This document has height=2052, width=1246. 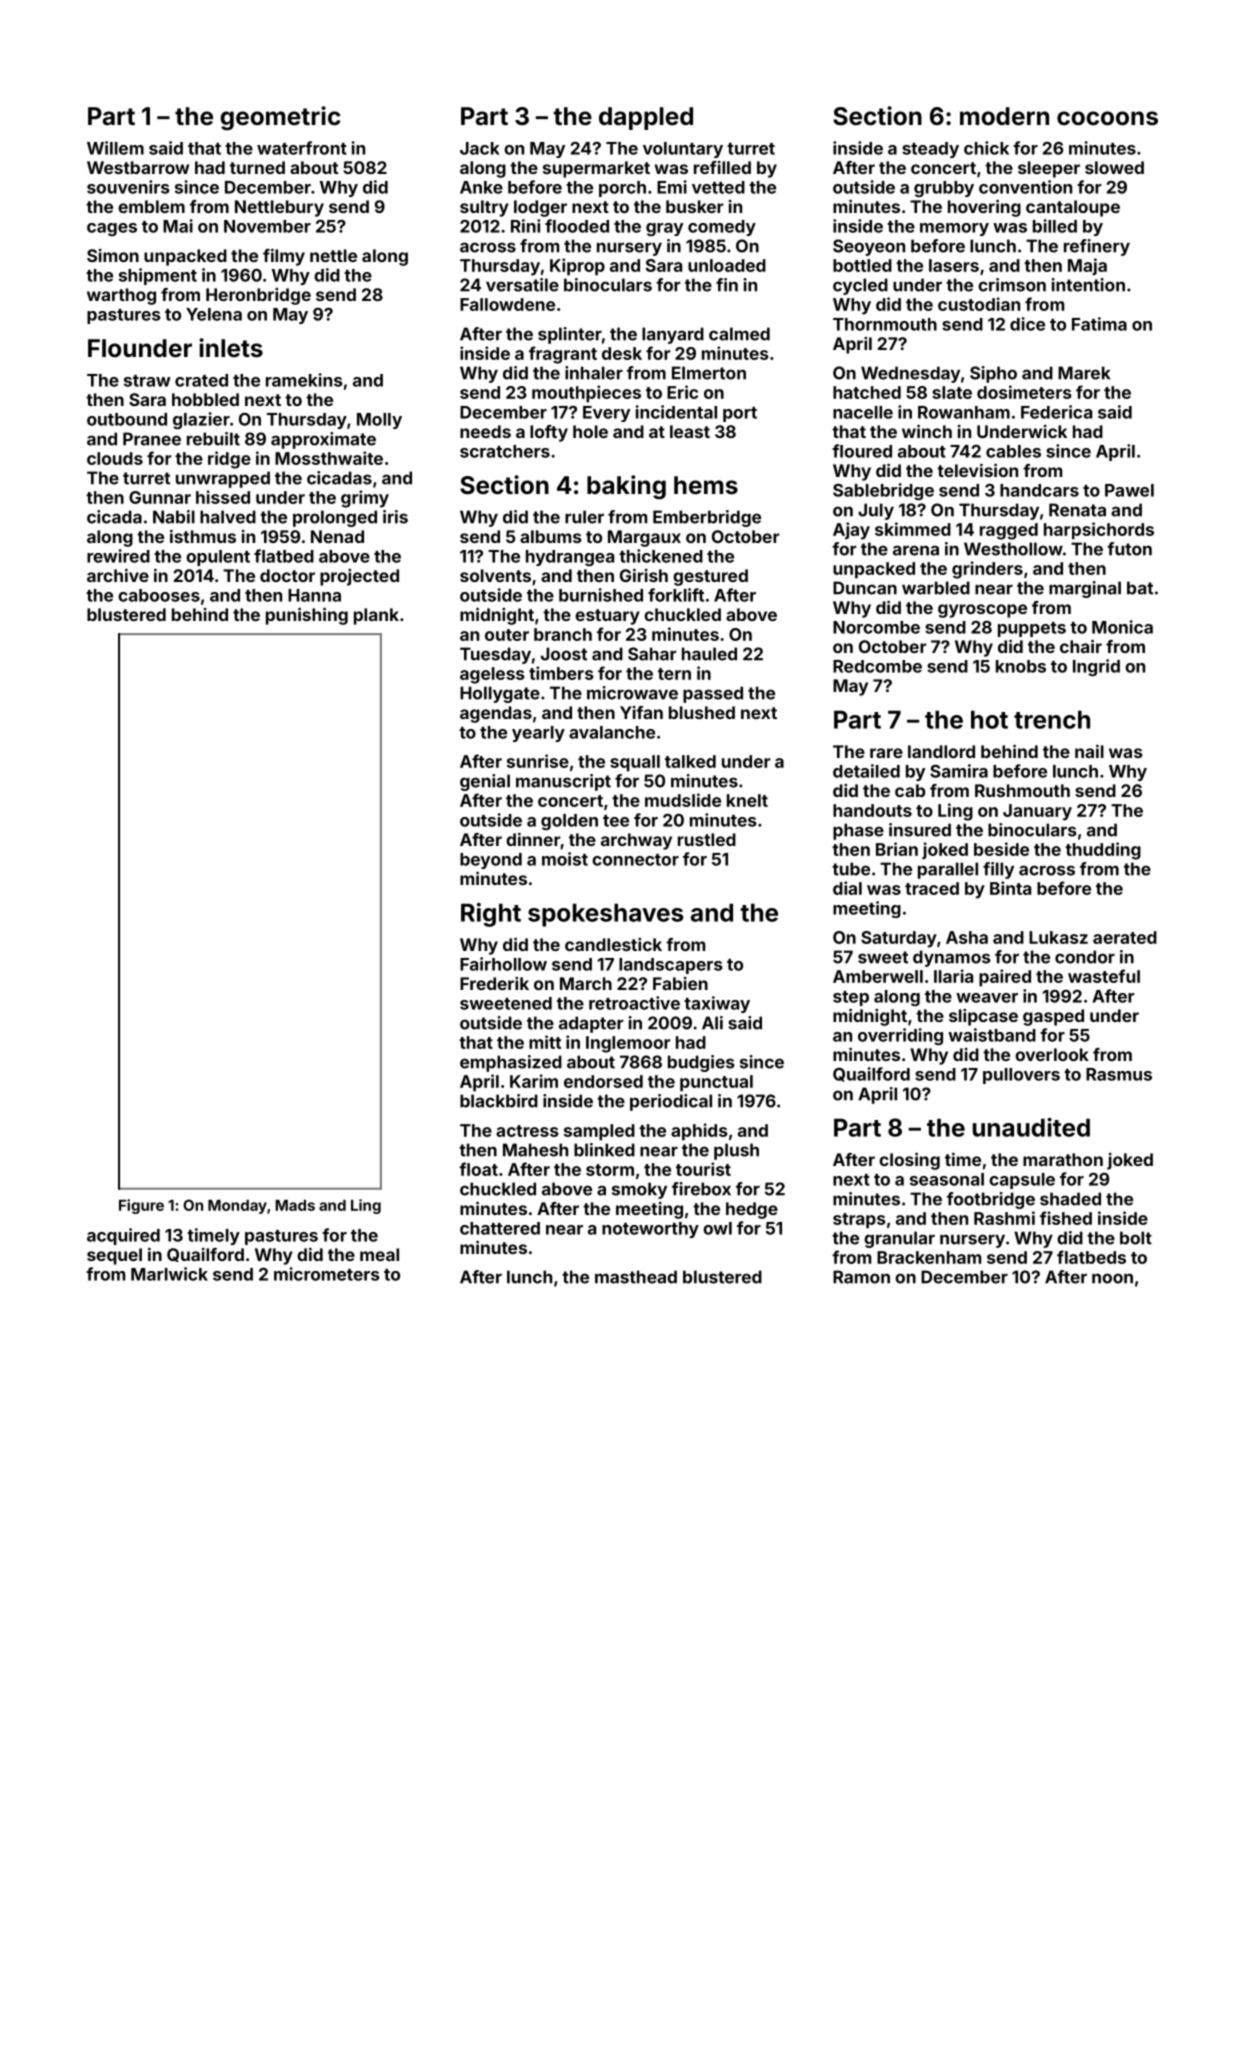 I want to click on overriding, so click(x=900, y=1036).
